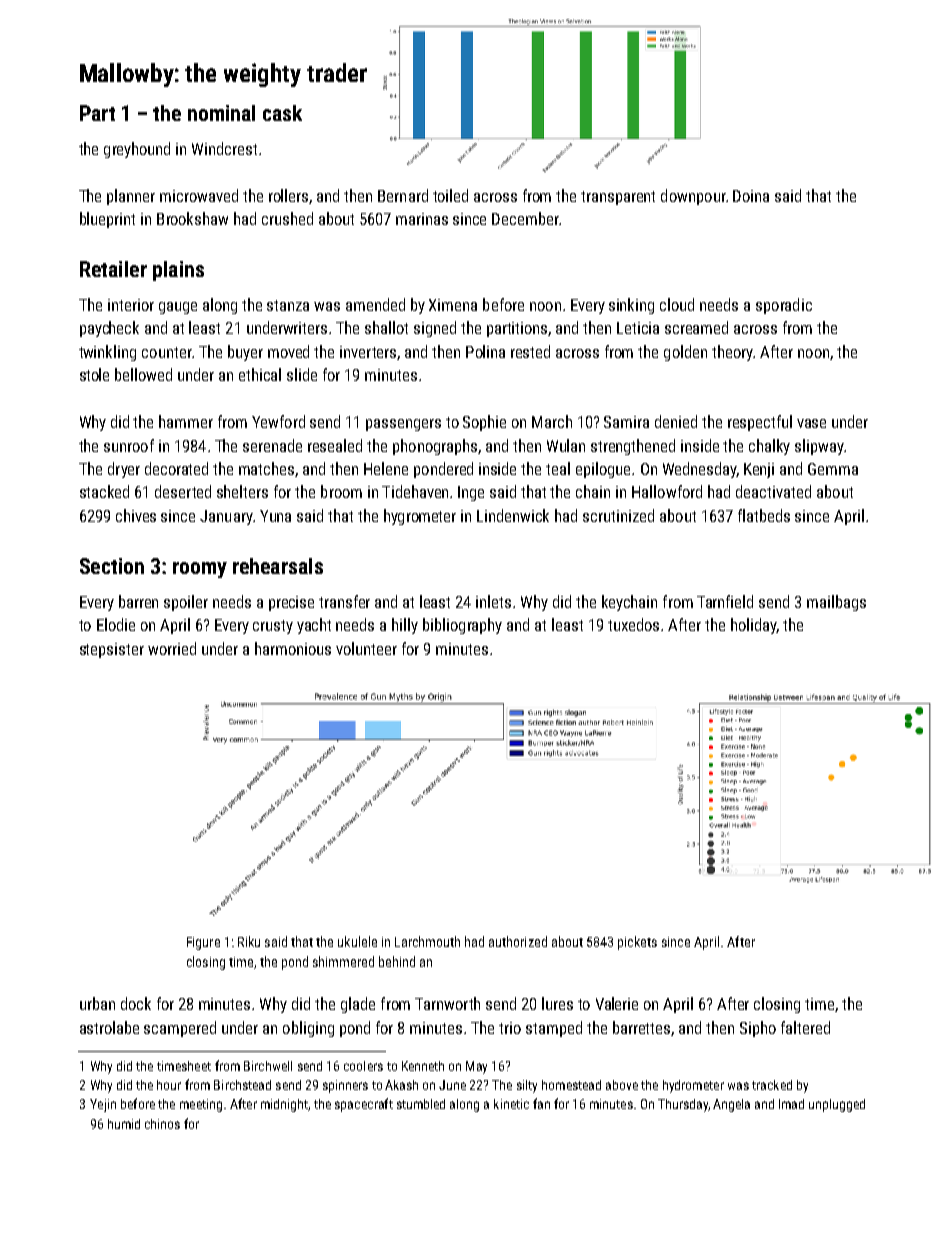 This screenshot has height=1233, width=952. Describe the element at coordinates (242, 1085) in the screenshot. I see `Birchstead` at that location.
